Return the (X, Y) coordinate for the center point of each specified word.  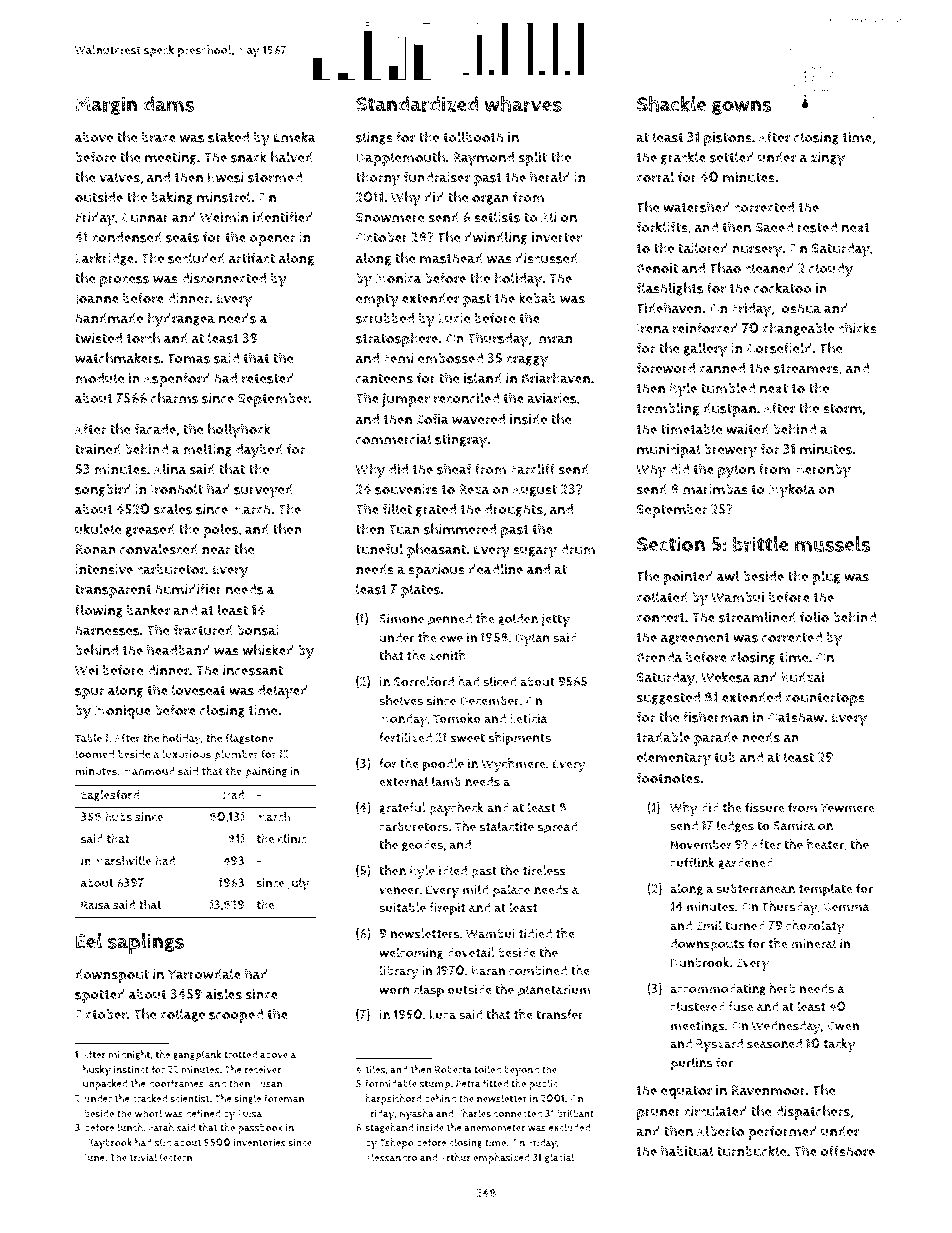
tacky (839, 1045)
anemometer (494, 1128)
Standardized (417, 104)
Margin (106, 105)
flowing (99, 611)
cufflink (692, 862)
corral (655, 177)
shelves (401, 700)
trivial (143, 1157)
